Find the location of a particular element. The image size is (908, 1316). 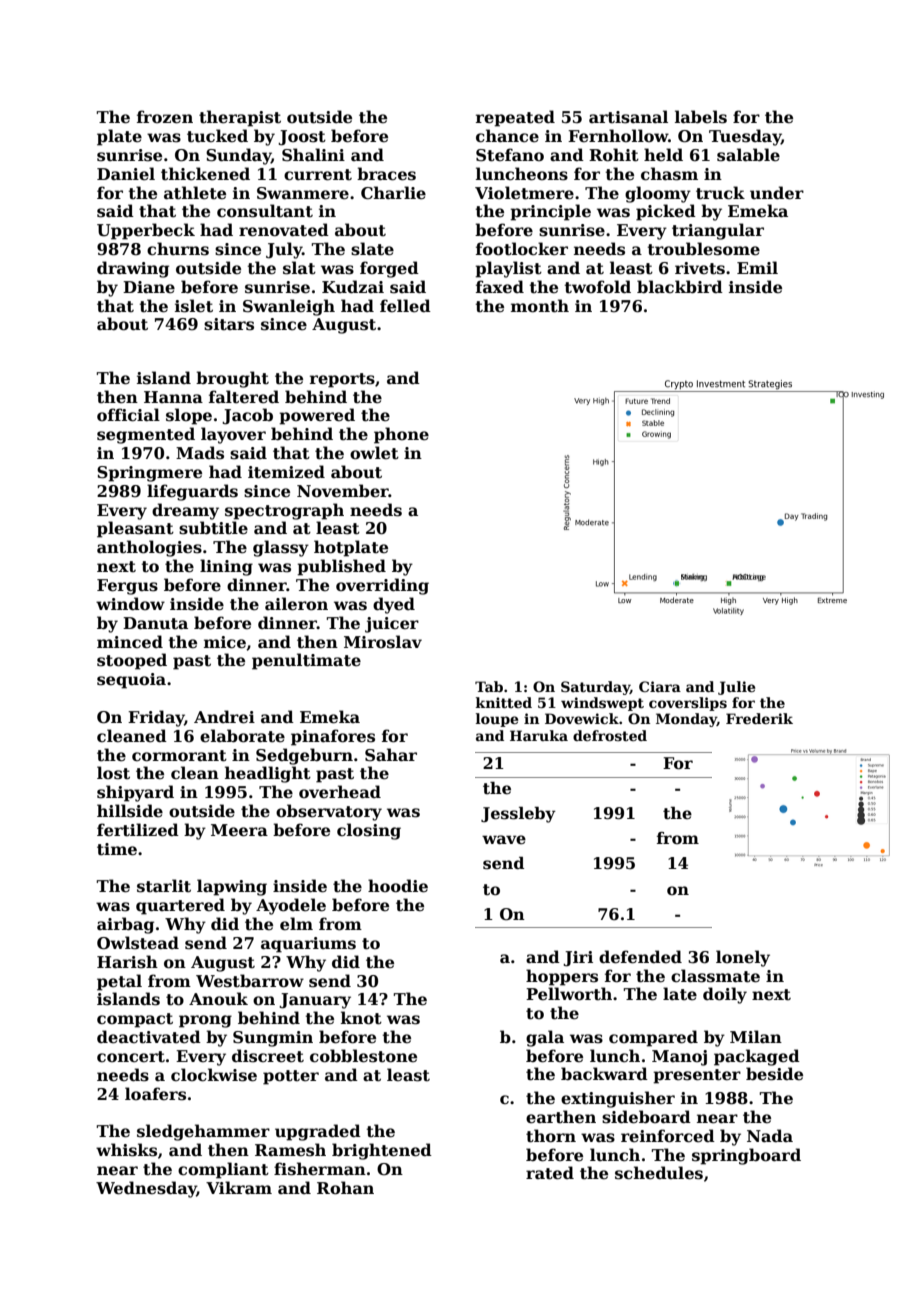

petal is located at coordinates (119, 982).
